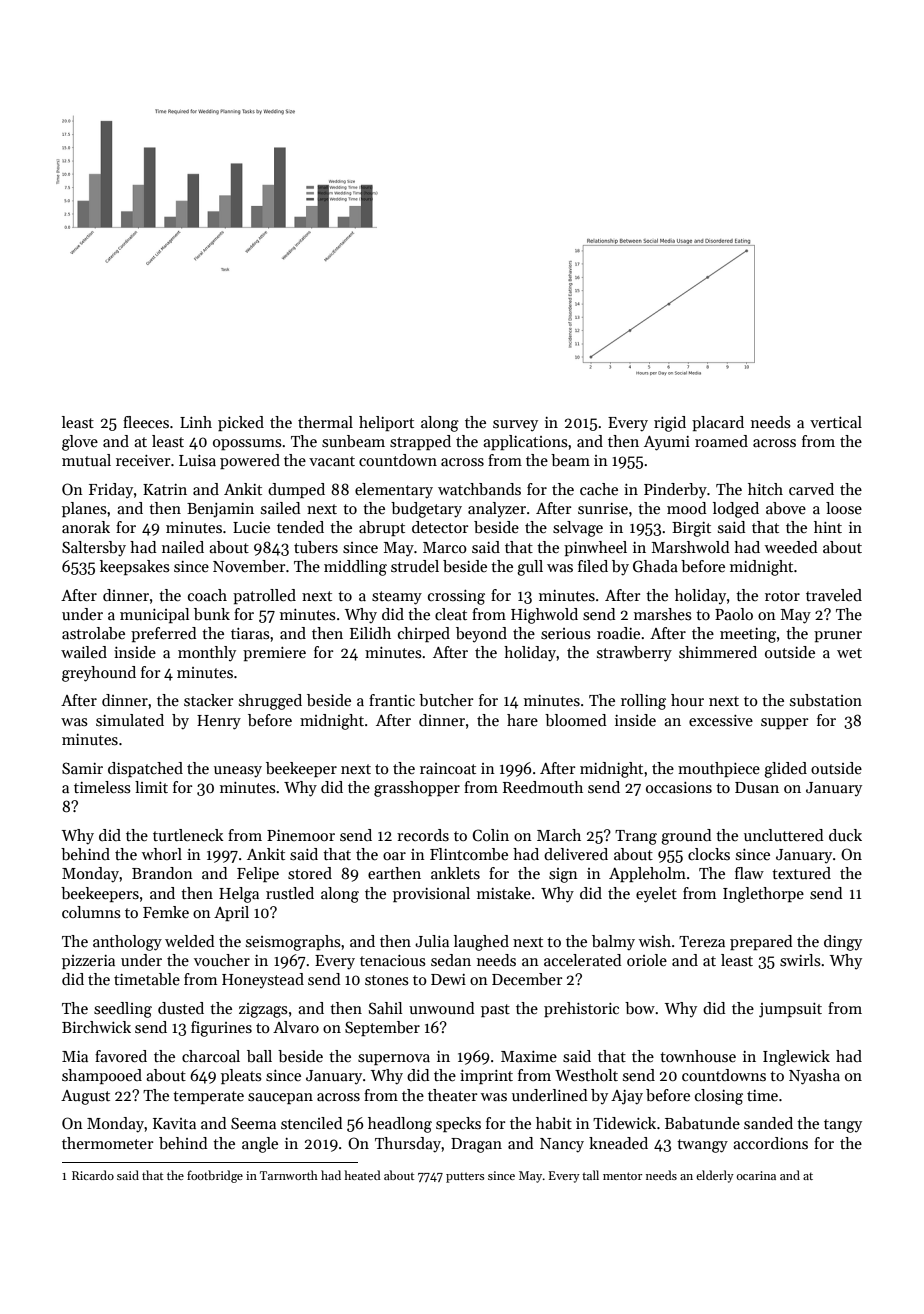 The image size is (924, 1314). What do you see at coordinates (432, 941) in the screenshot?
I see `Julia` at bounding box center [432, 941].
